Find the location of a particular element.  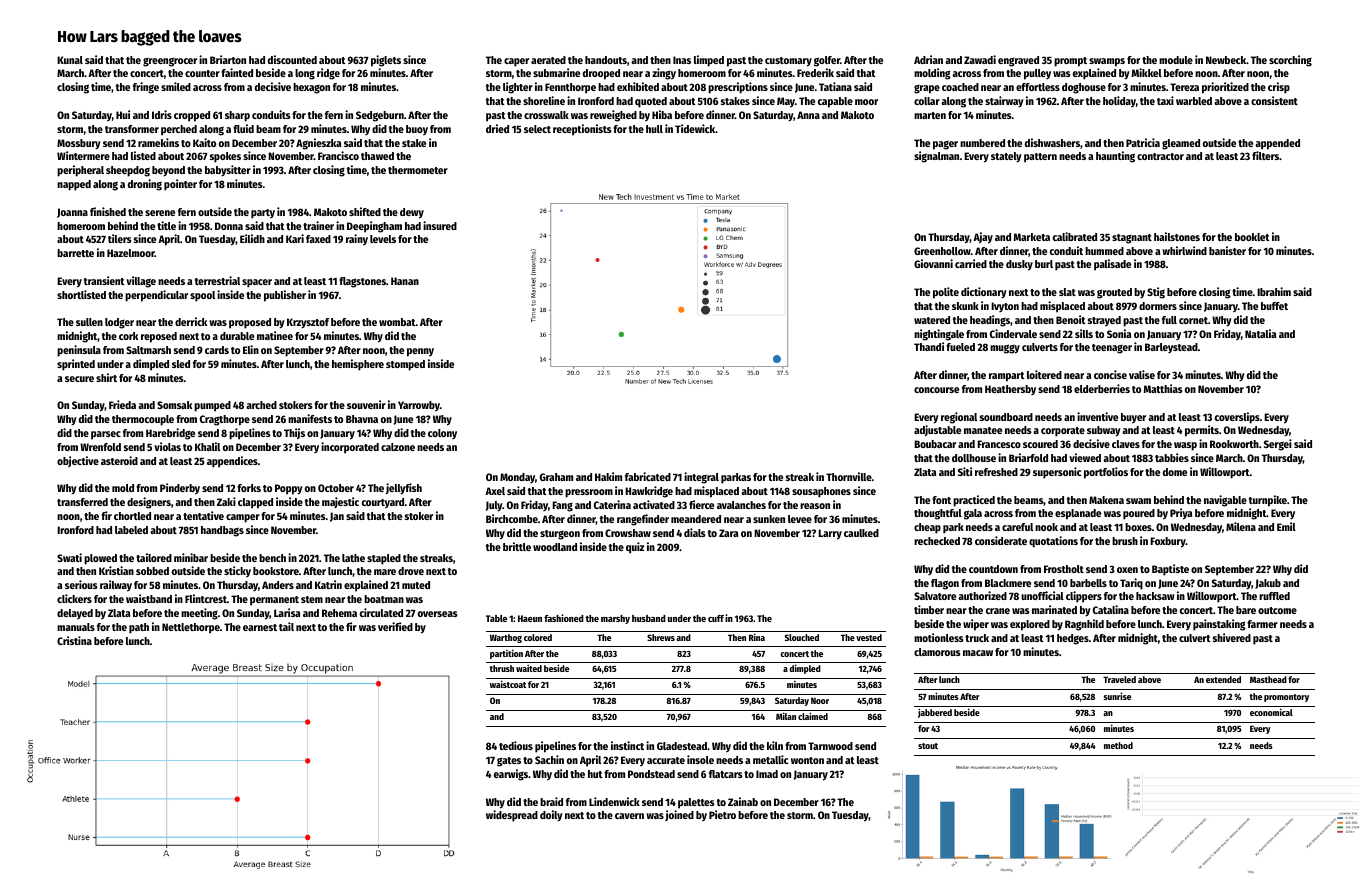

crosswalk is located at coordinates (546, 115).
